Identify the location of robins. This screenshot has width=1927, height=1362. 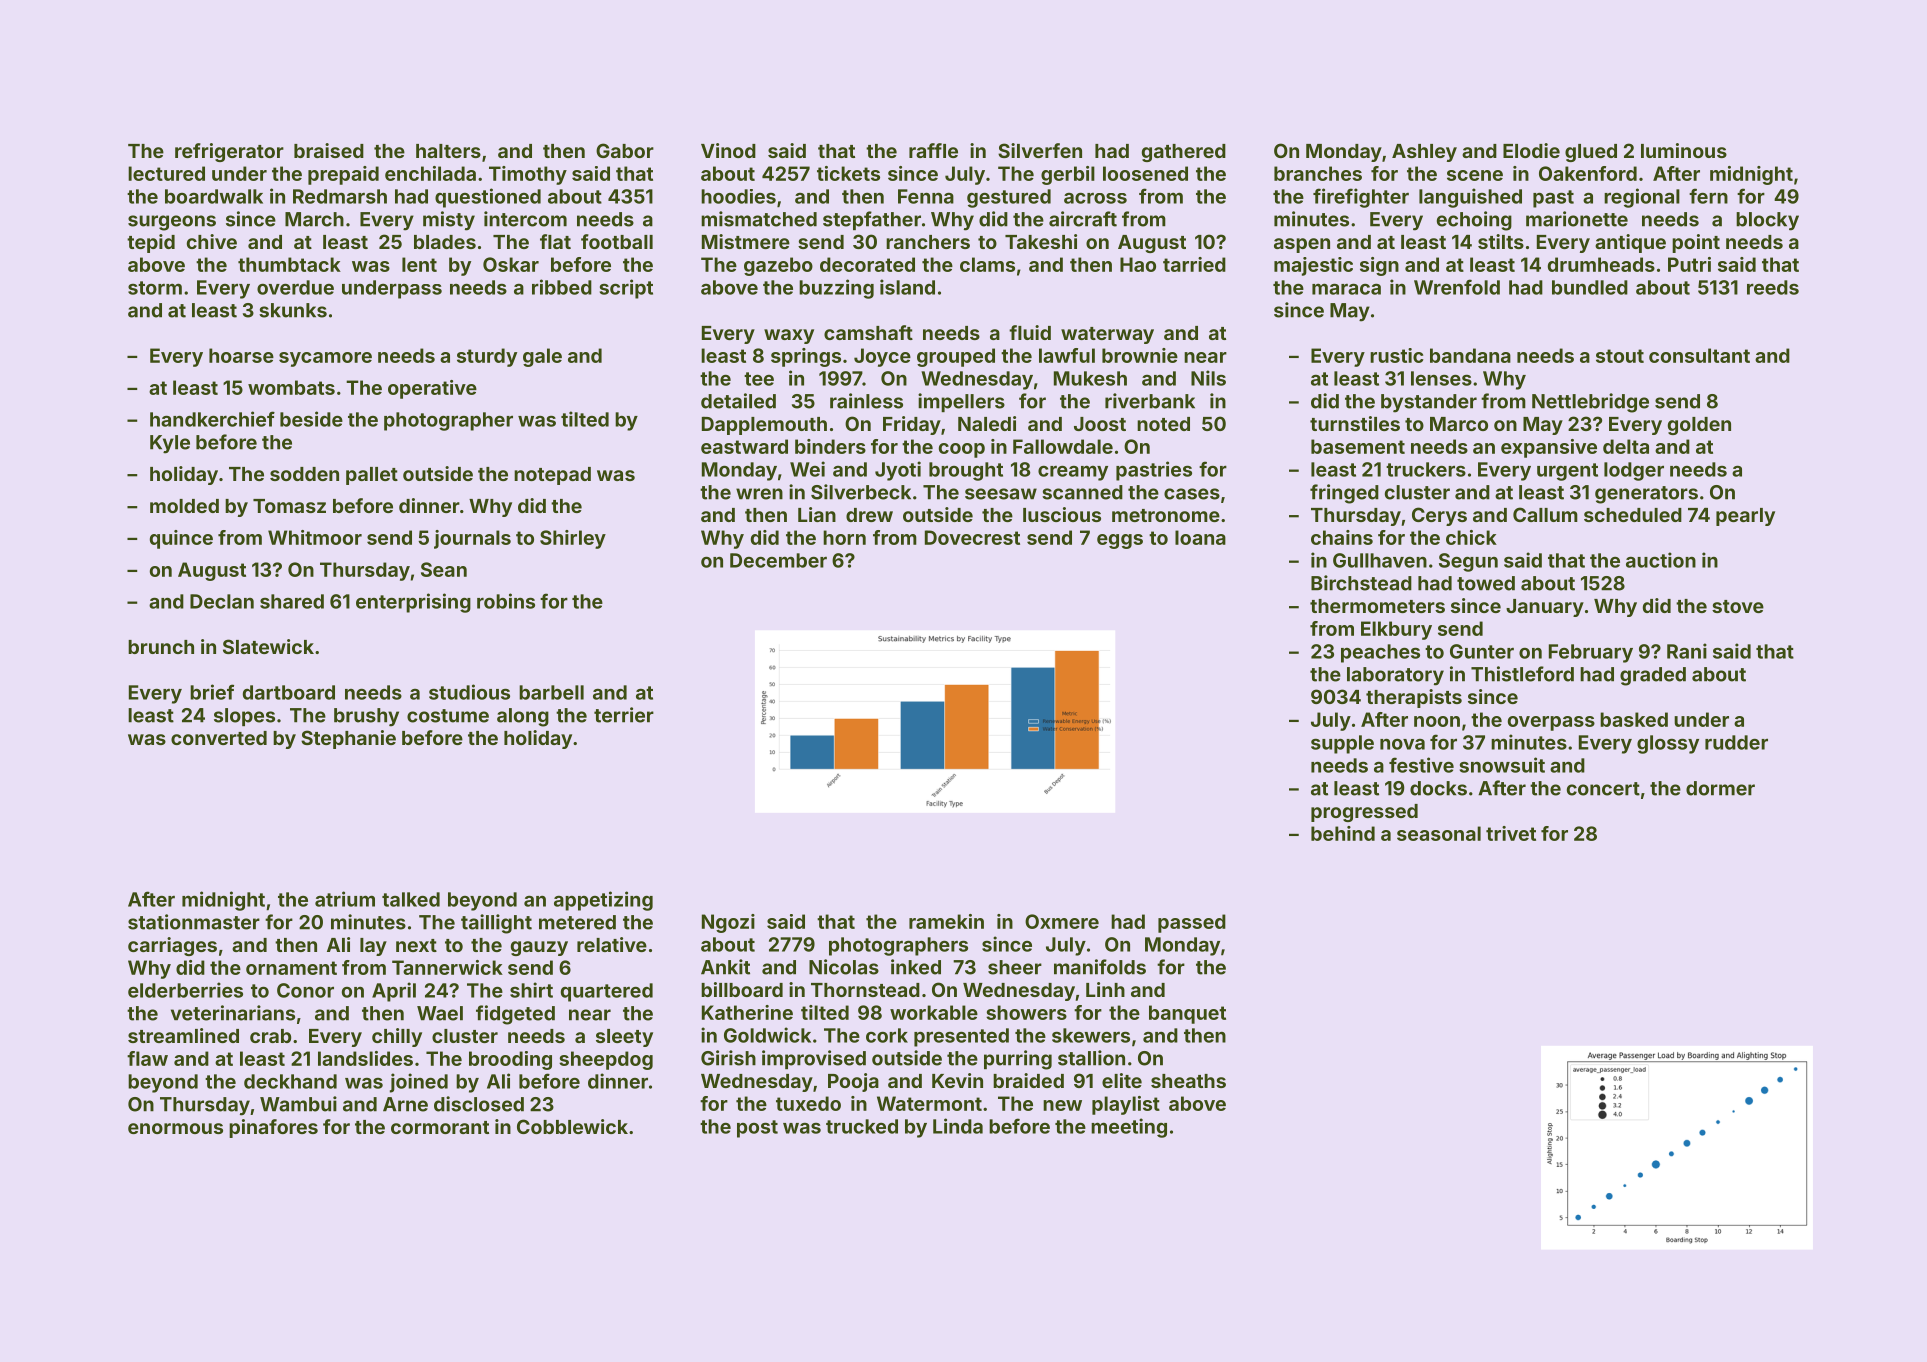
(506, 601).
